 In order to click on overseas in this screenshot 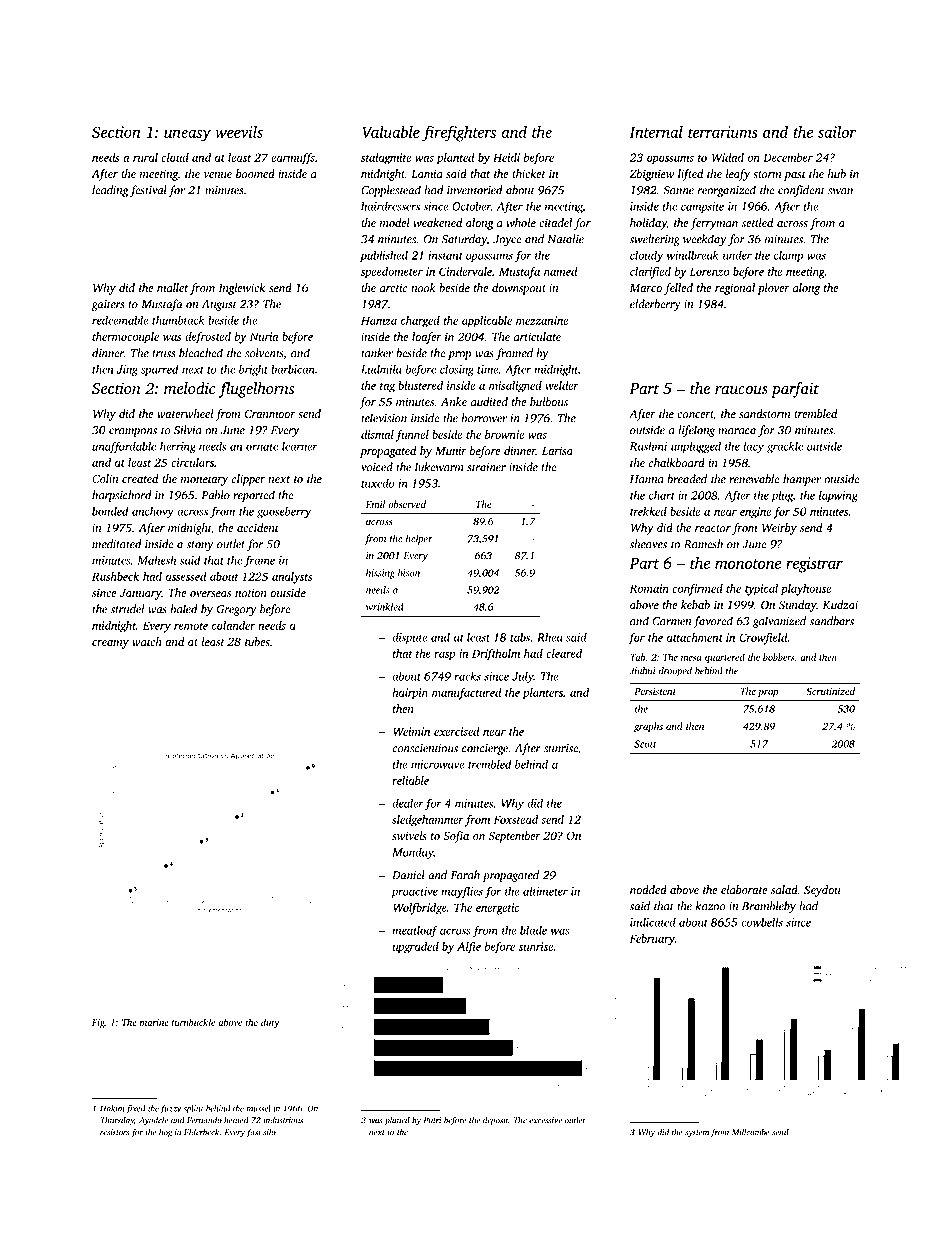, I will do `click(210, 594)`.
